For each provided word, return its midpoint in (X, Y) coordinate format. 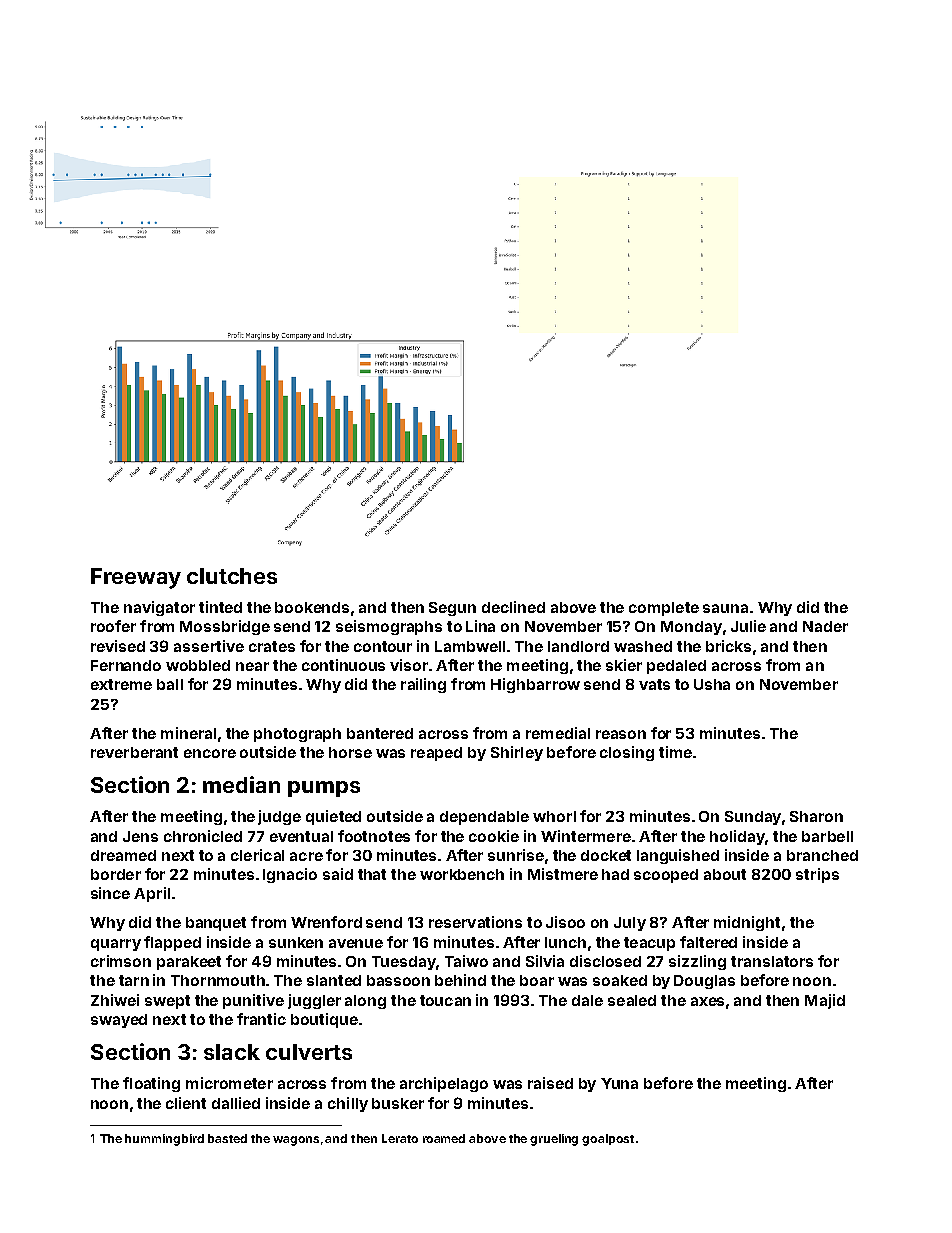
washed (643, 646)
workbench (462, 874)
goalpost (608, 1140)
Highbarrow (535, 685)
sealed (632, 1000)
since (110, 893)
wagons (296, 1141)
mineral (188, 733)
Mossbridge (225, 627)
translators (772, 961)
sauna (725, 608)
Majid (825, 1001)
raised (550, 1083)
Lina (480, 626)
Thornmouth (218, 980)
